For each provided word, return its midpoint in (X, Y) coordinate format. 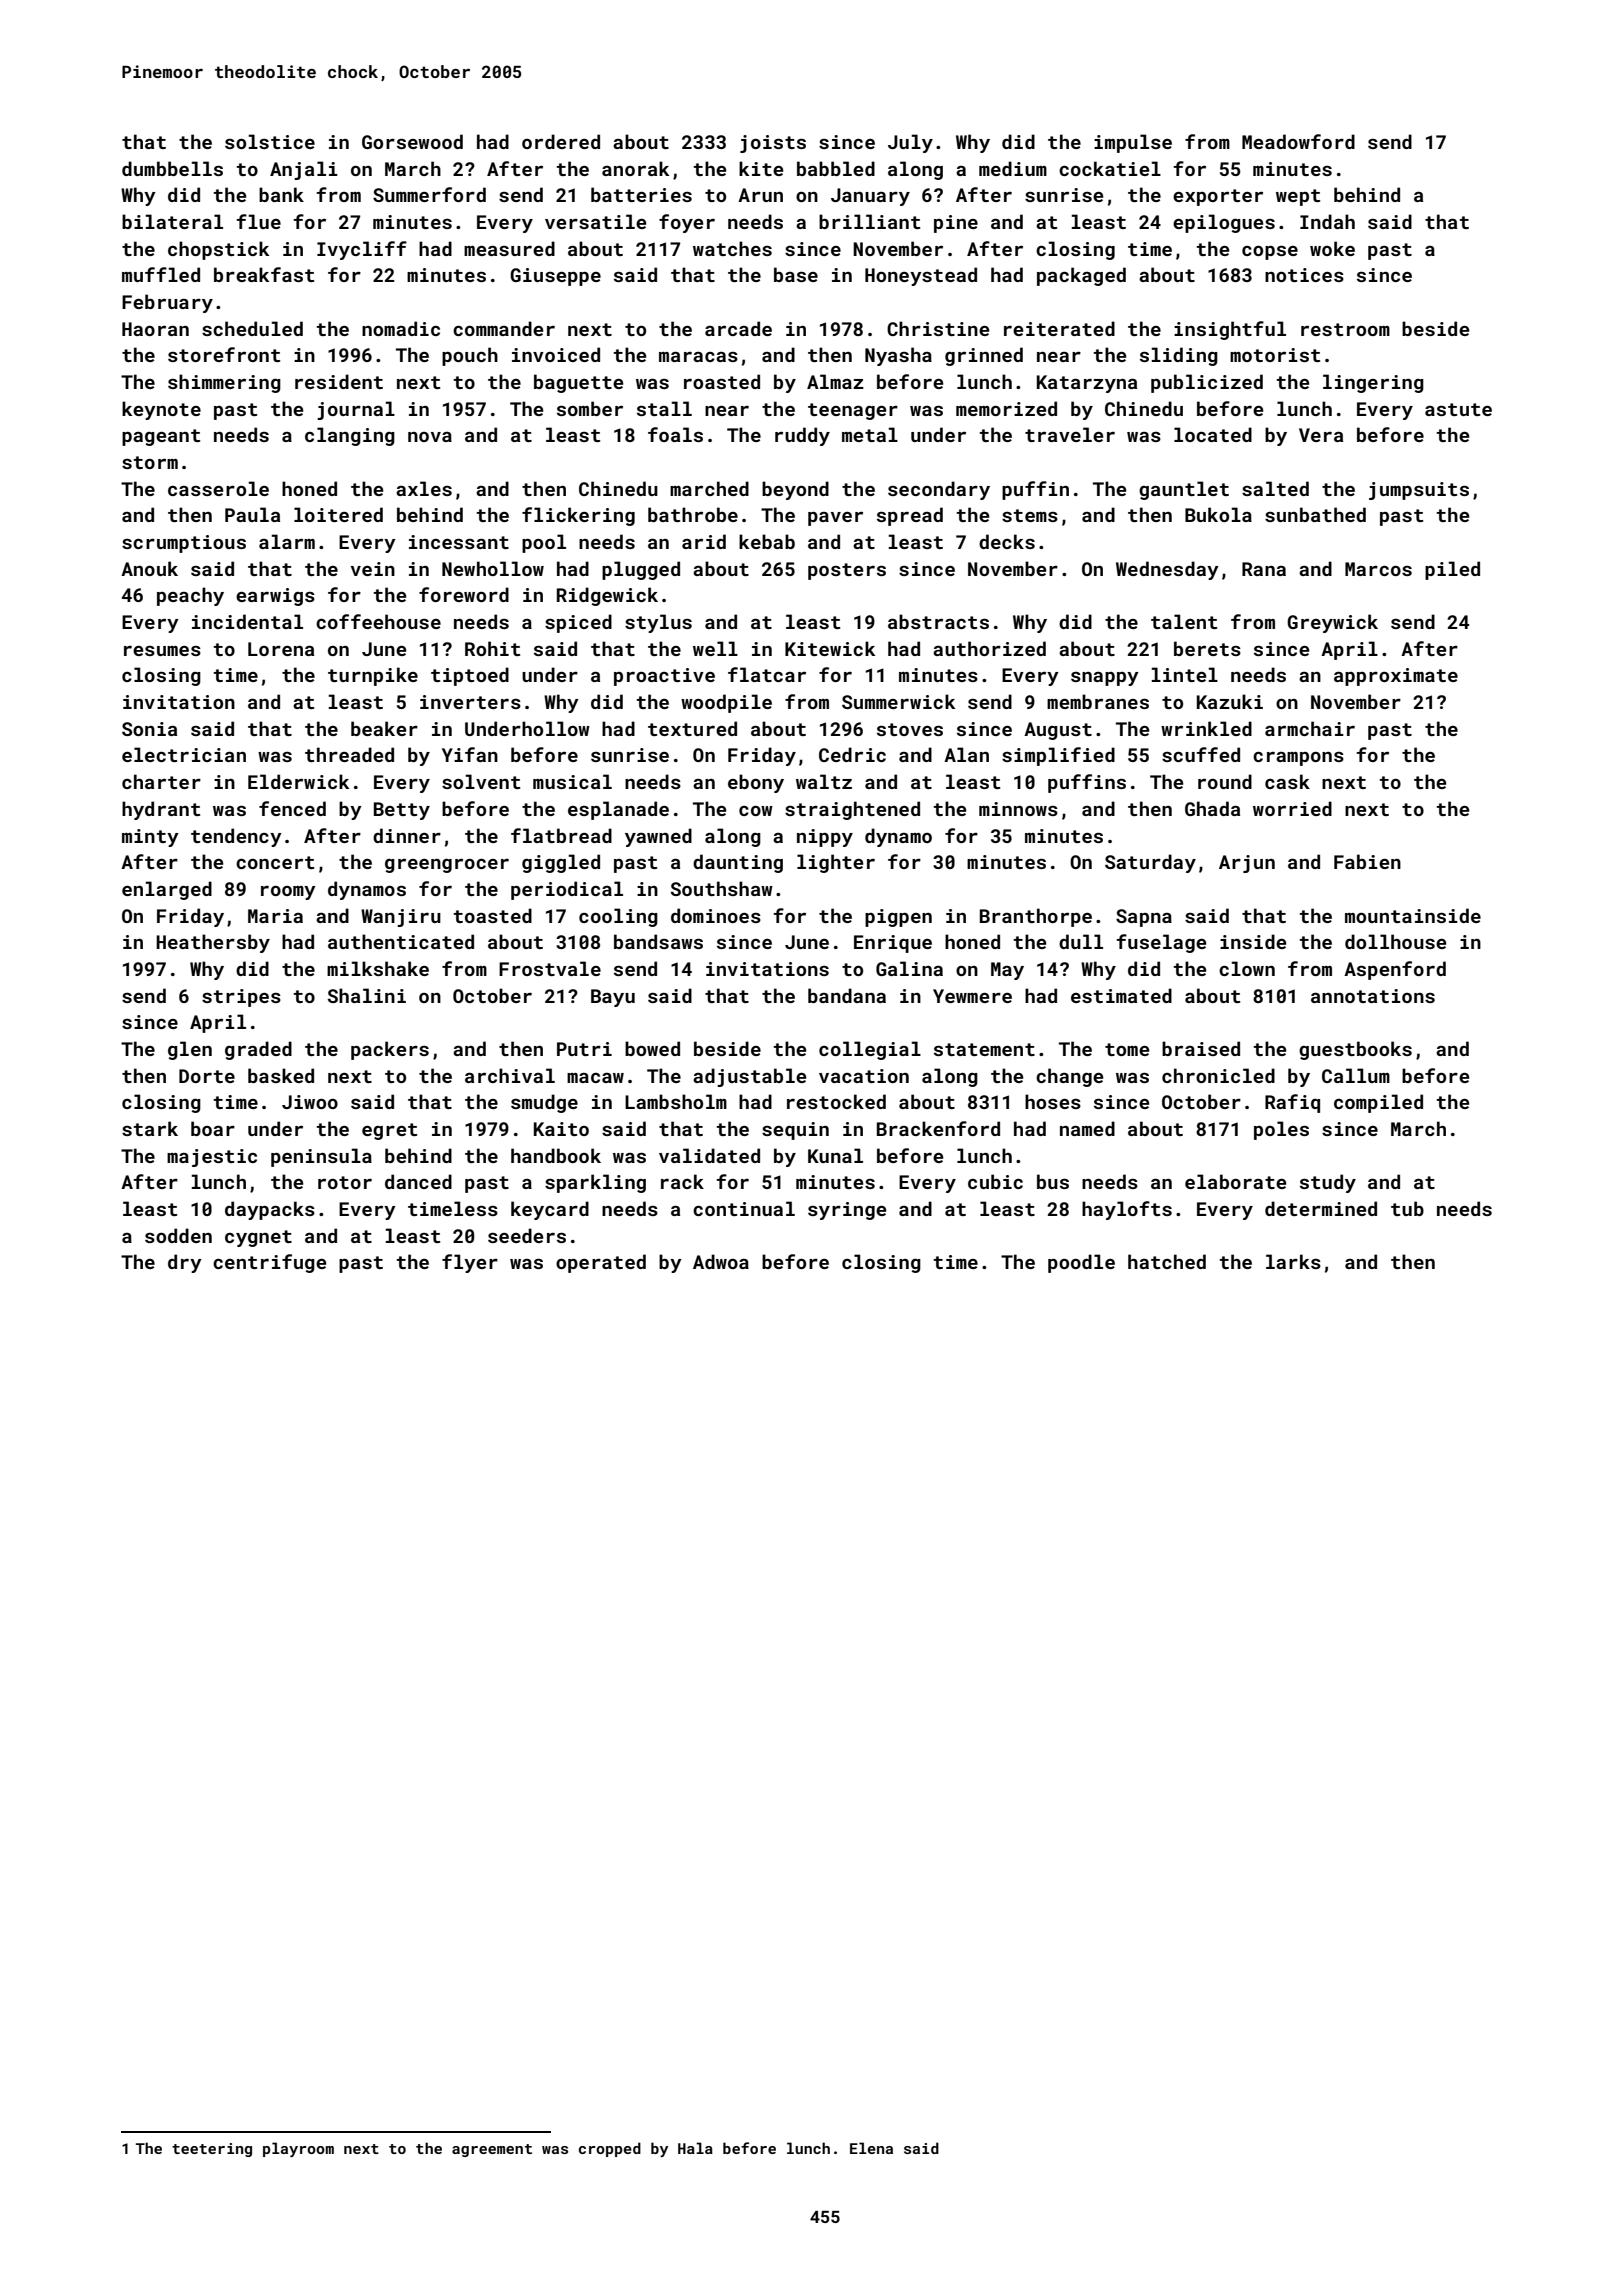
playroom (298, 2149)
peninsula (321, 1157)
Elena (871, 2148)
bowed (652, 1048)
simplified (1058, 756)
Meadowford (1298, 141)
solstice (270, 141)
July (910, 143)
